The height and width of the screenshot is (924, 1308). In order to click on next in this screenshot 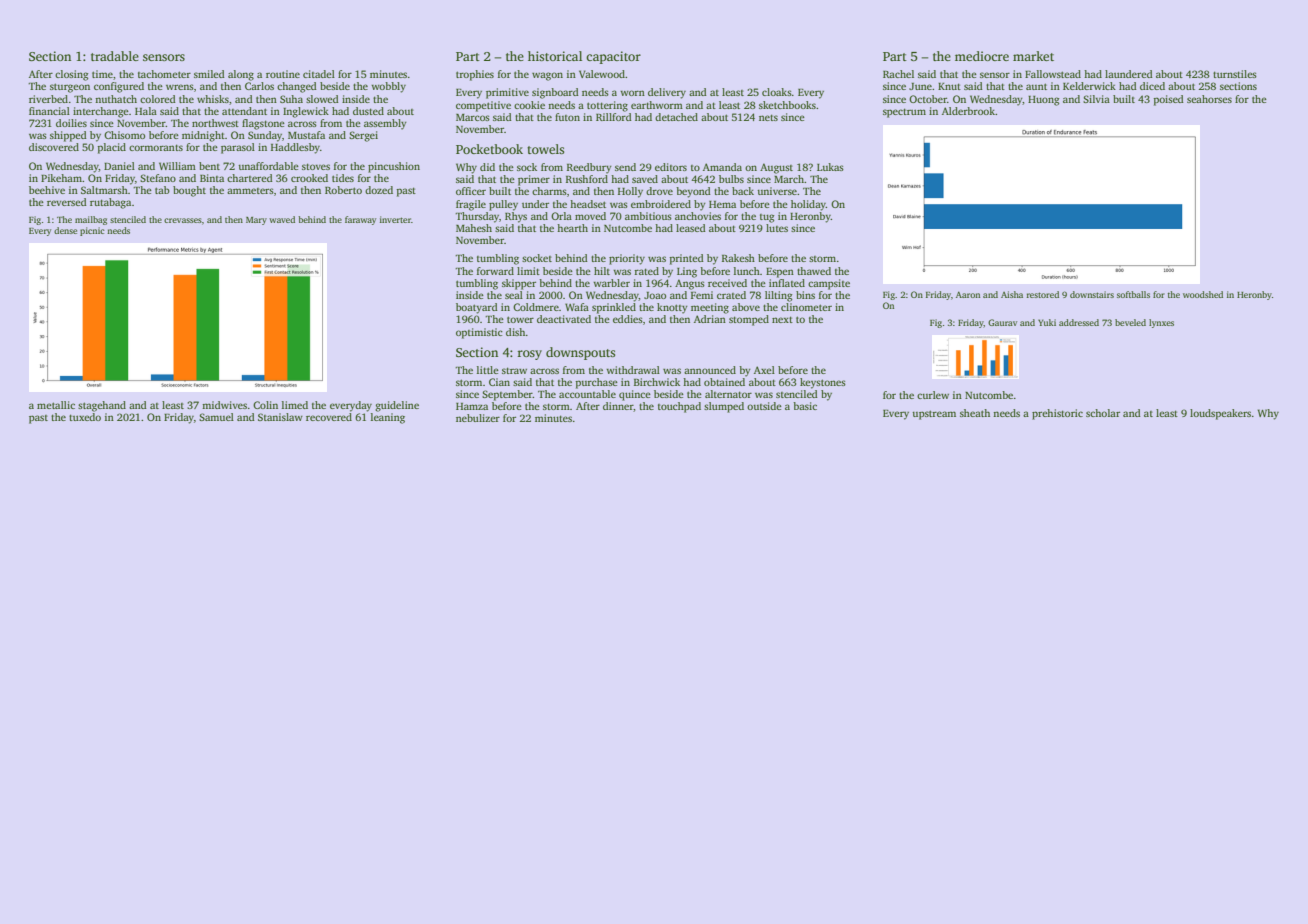, I will do `click(782, 319)`.
